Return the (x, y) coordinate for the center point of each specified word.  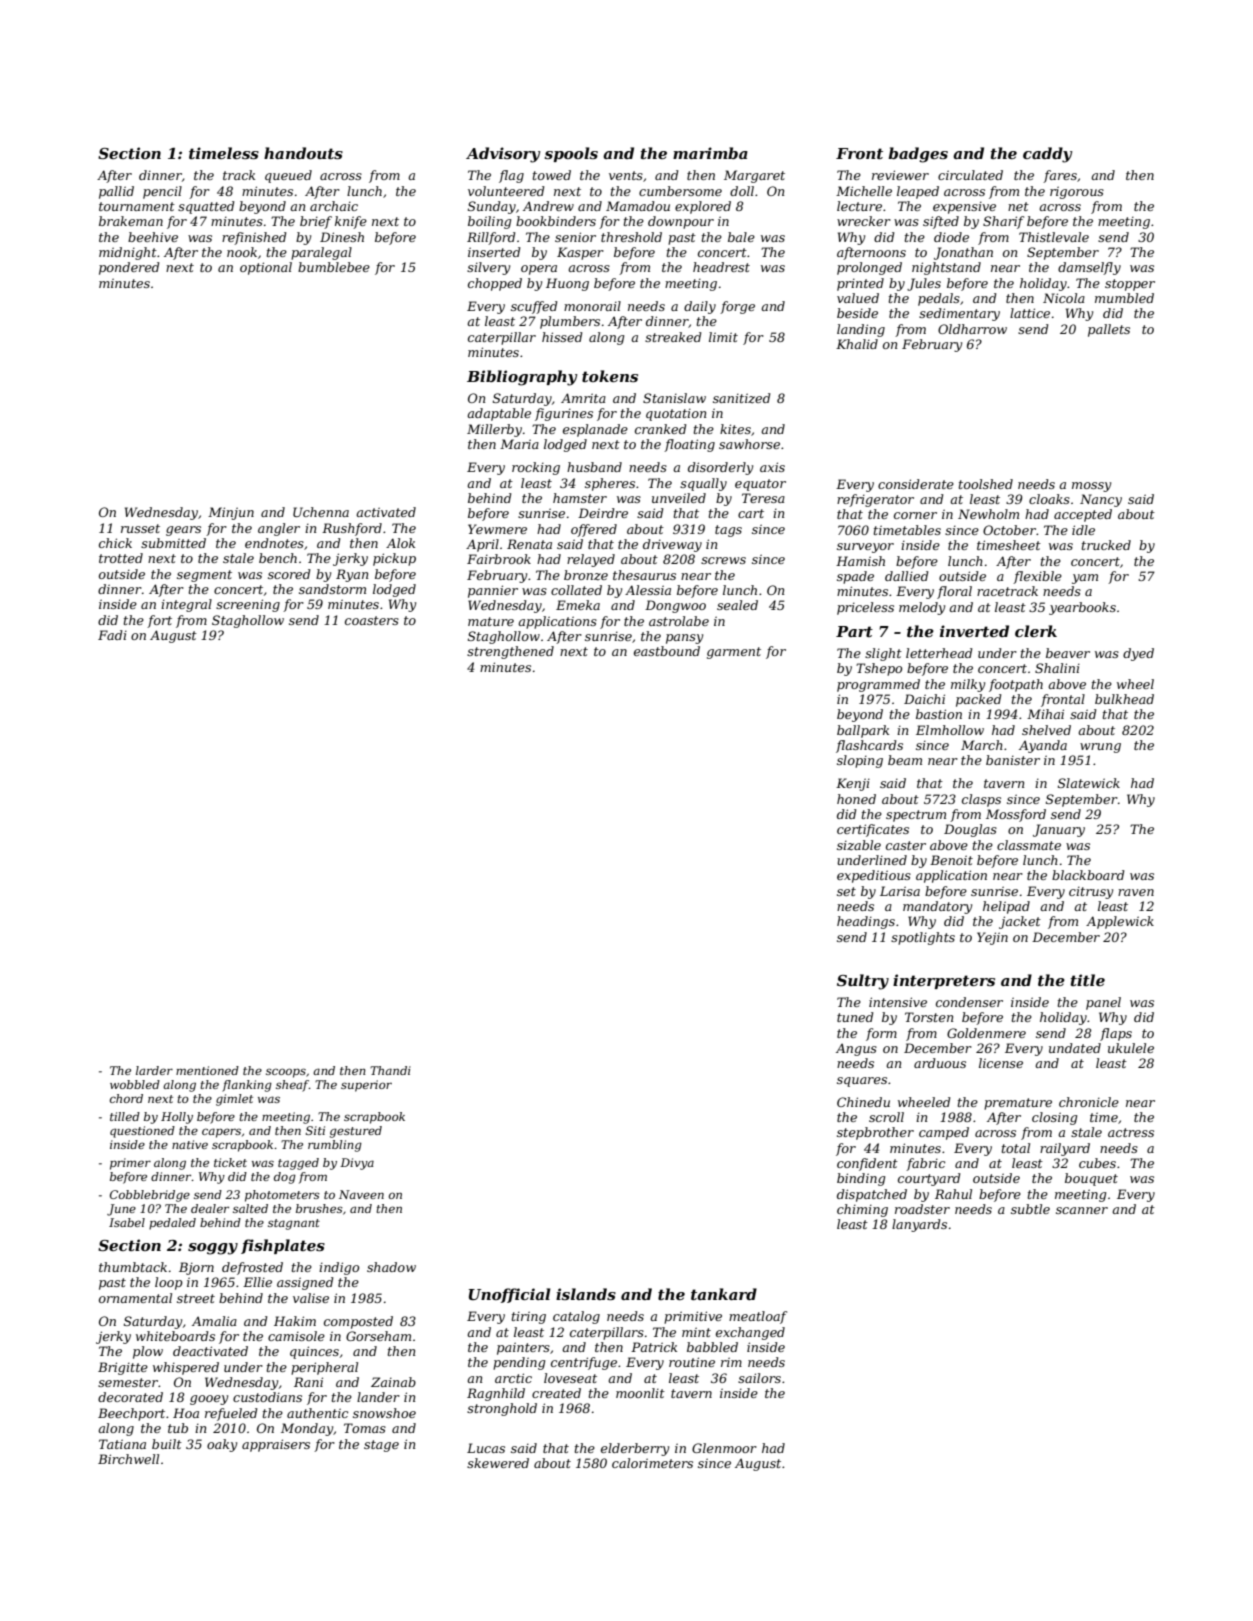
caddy (1047, 155)
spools (571, 154)
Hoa (186, 1413)
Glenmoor (724, 1448)
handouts (303, 153)
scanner (1082, 1210)
